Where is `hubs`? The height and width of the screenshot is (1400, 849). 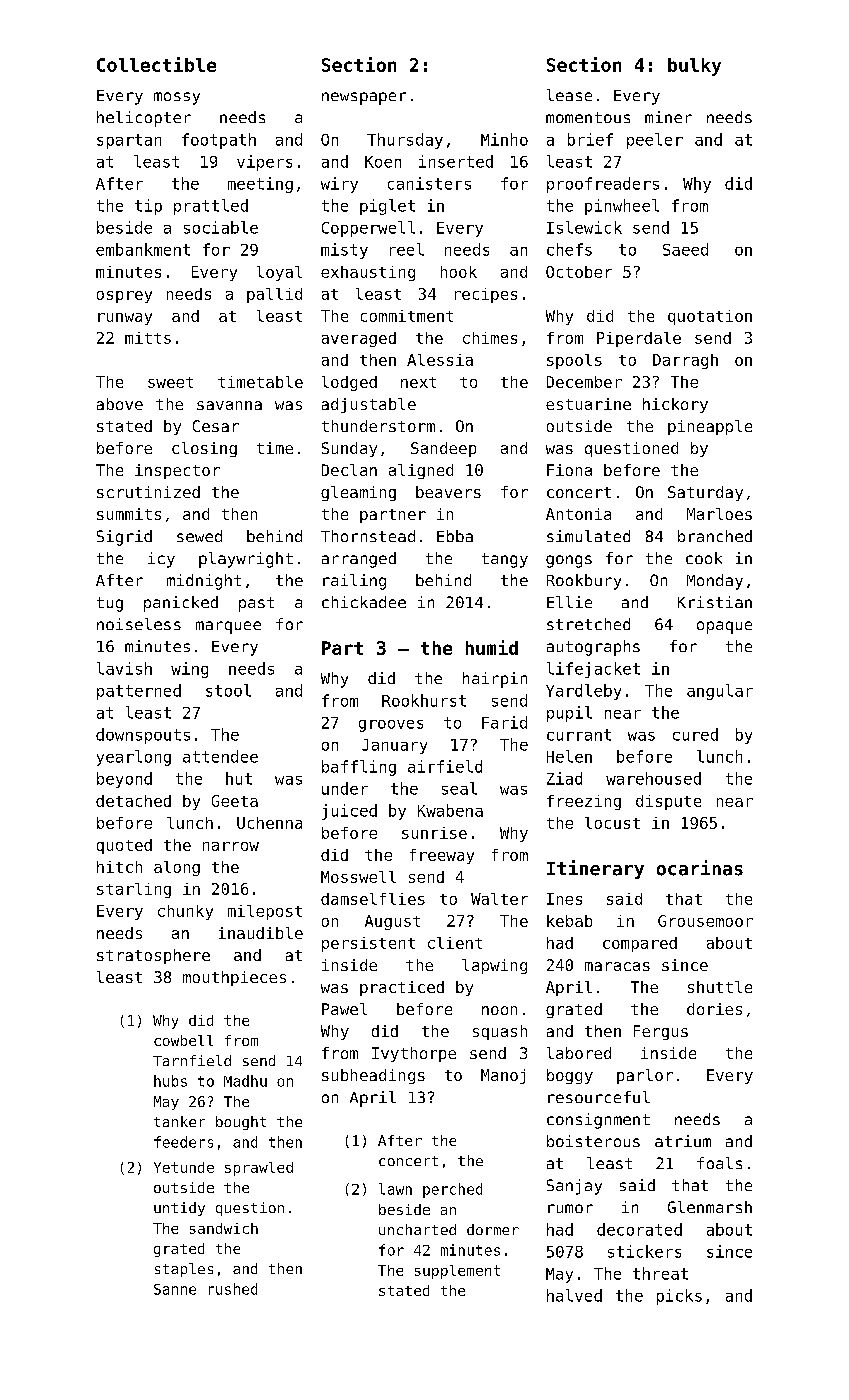
hubs is located at coordinates (170, 1081).
